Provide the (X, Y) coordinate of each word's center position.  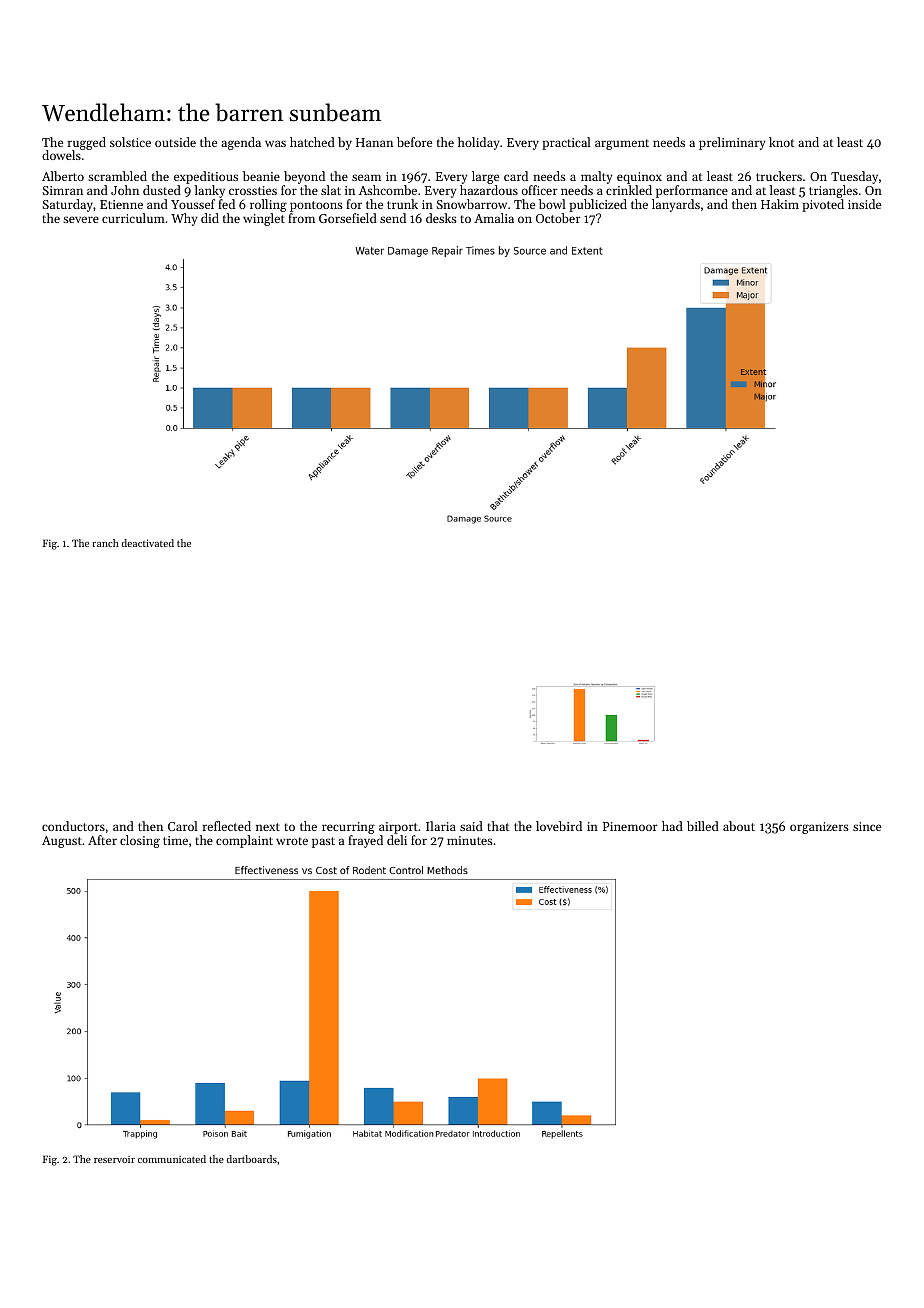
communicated (172, 1159)
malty (597, 177)
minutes (470, 840)
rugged (87, 144)
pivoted (823, 205)
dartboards (252, 1159)
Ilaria (441, 826)
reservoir (114, 1159)
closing (140, 841)
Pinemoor (630, 826)
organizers (819, 828)
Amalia (494, 218)
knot (781, 142)
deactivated (148, 543)
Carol (183, 826)
